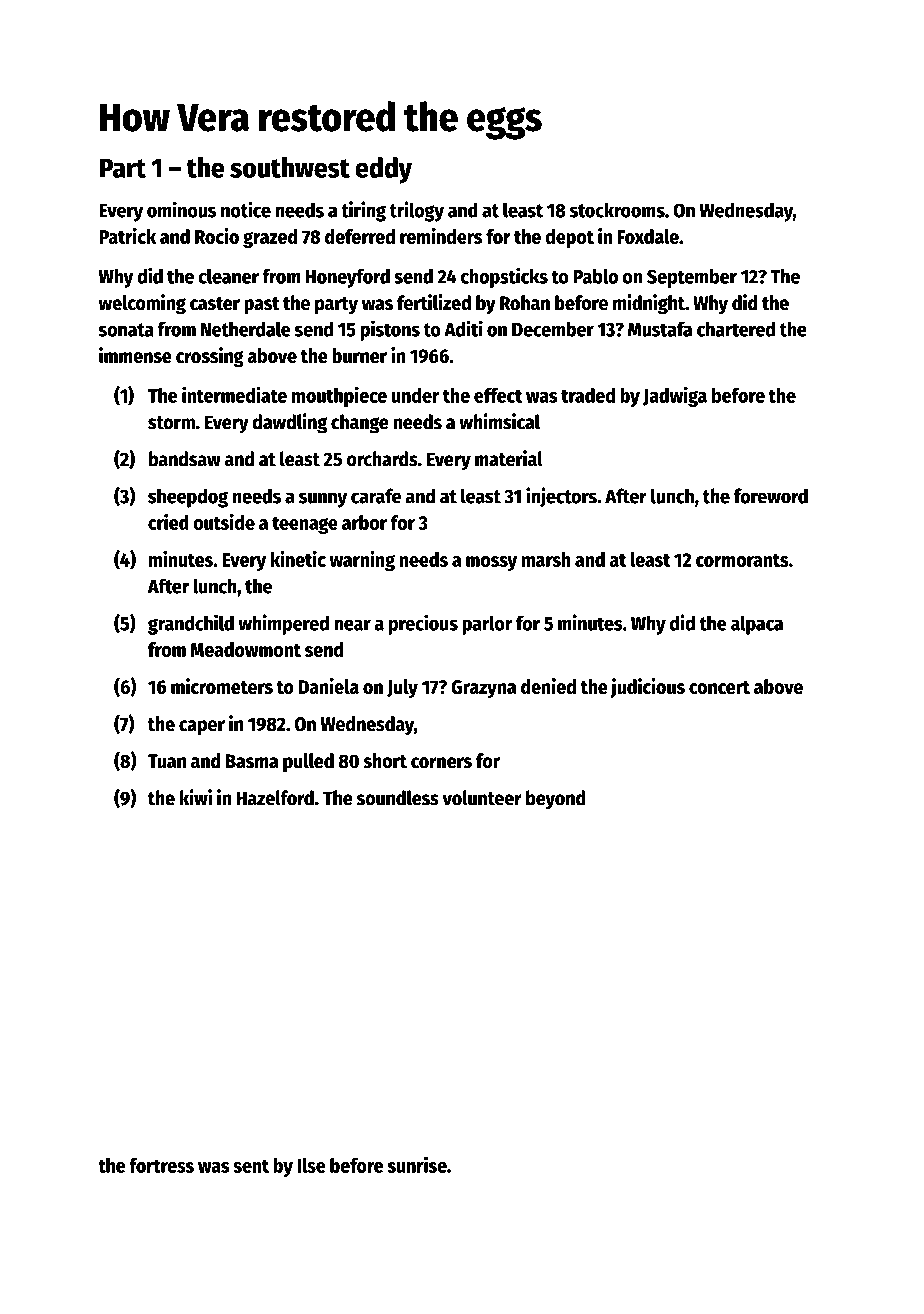 Image resolution: width=924 pixels, height=1314 pixels. What do you see at coordinates (196, 797) in the page?
I see `kiwi` at bounding box center [196, 797].
